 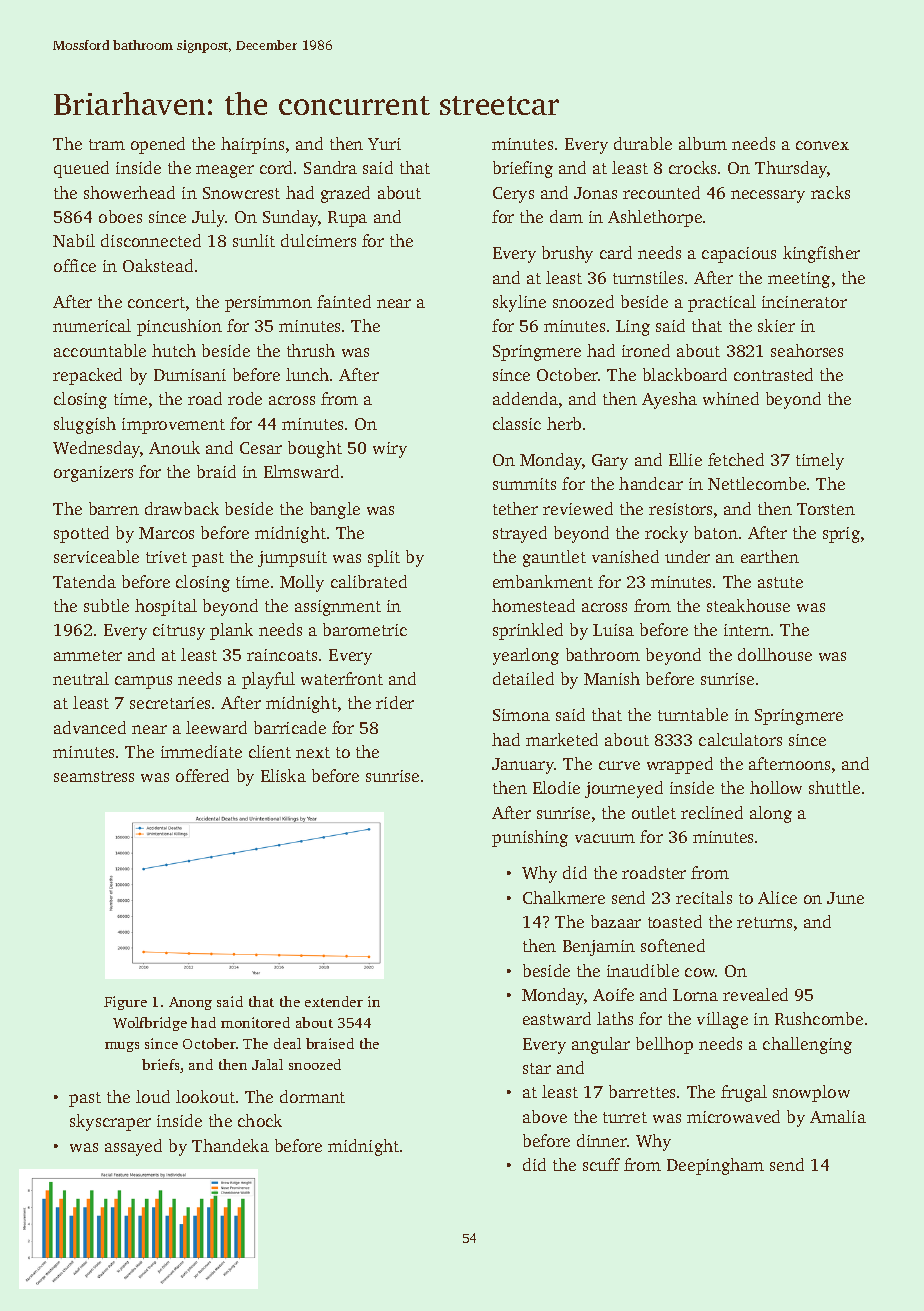 What do you see at coordinates (807, 350) in the screenshot?
I see `seahorses` at bounding box center [807, 350].
